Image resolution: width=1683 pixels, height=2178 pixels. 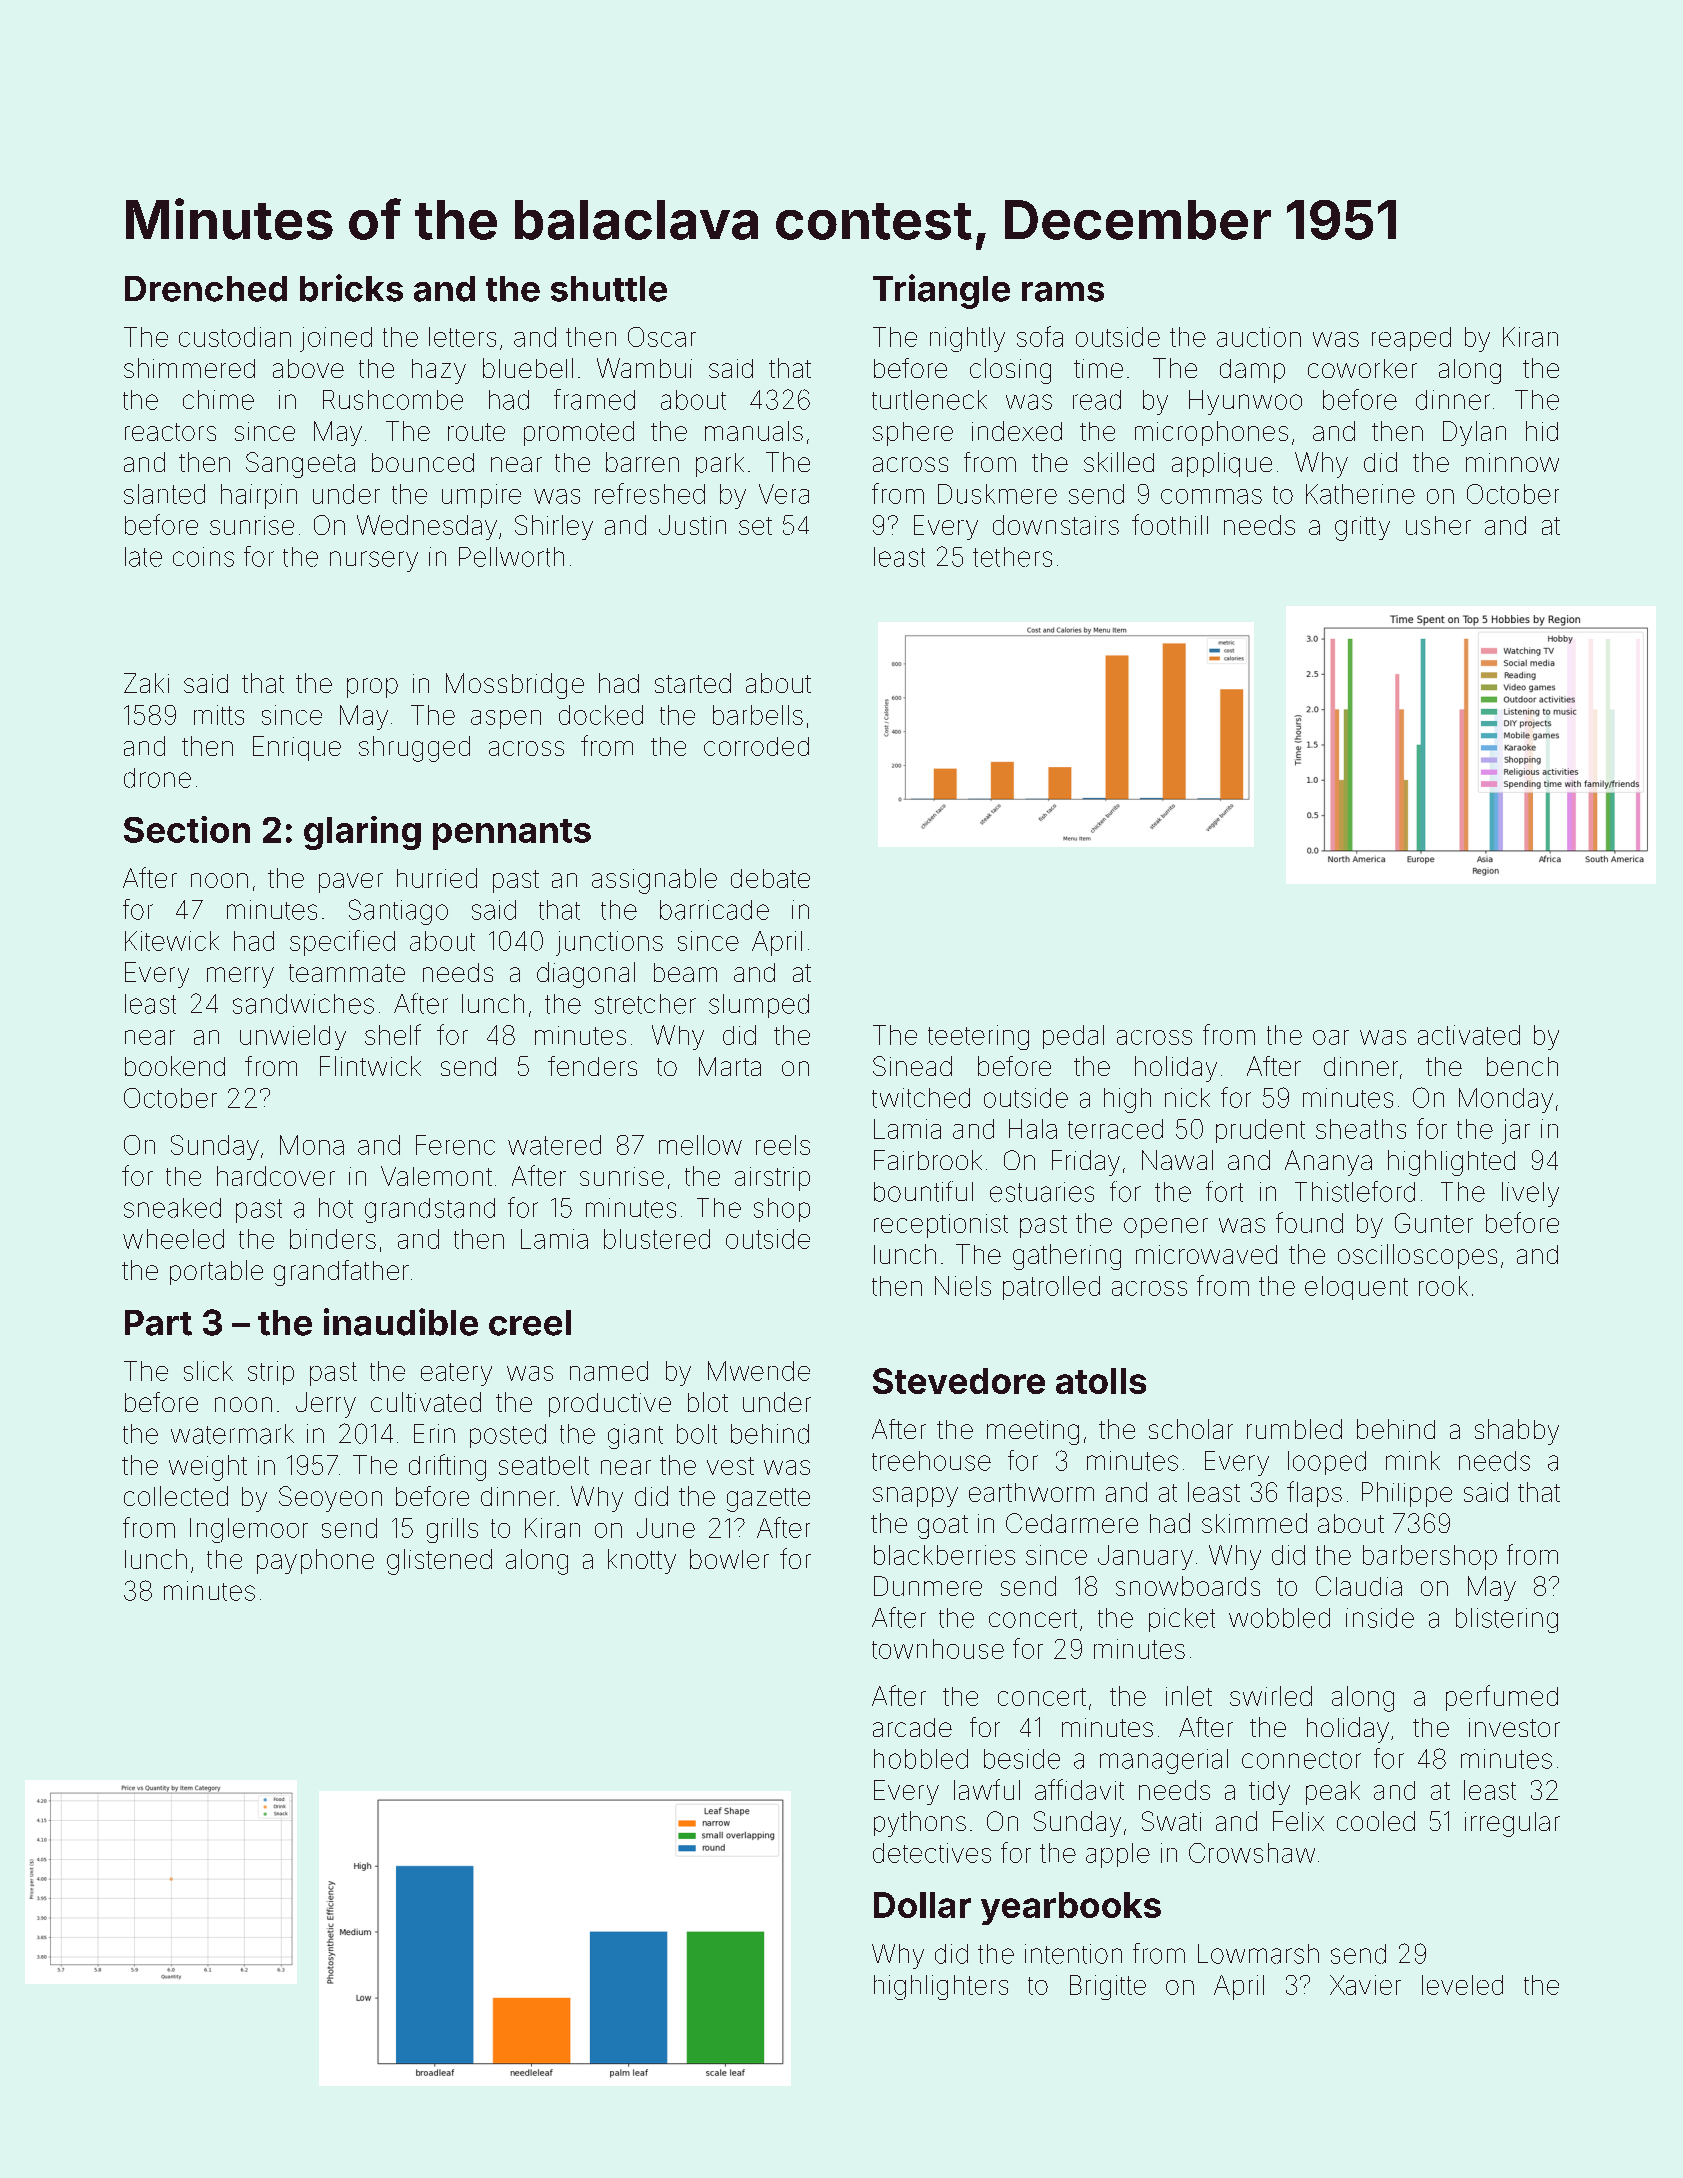 What do you see at coordinates (157, 778) in the image?
I see `drone` at bounding box center [157, 778].
